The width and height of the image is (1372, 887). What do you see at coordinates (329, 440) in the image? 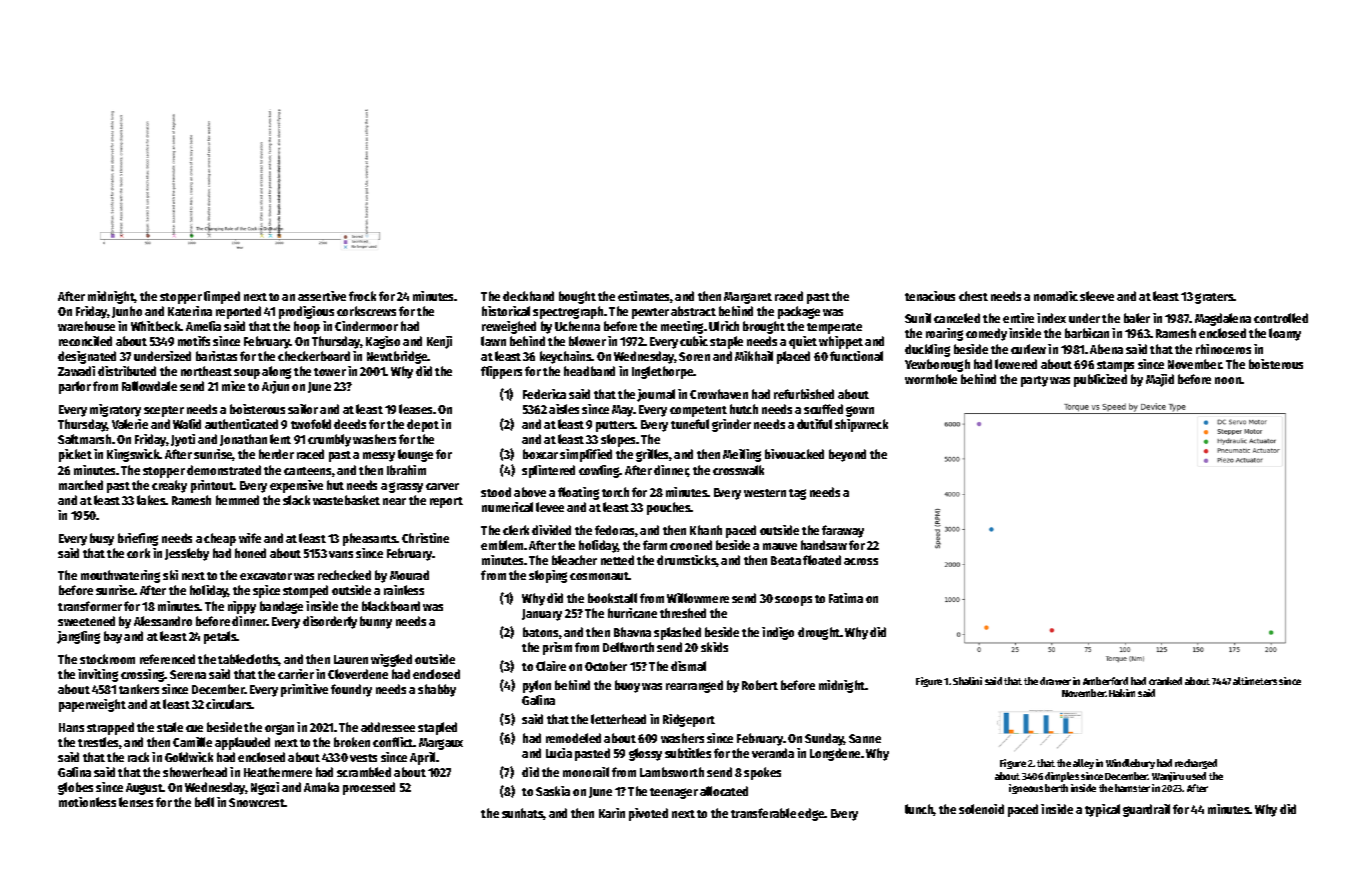
I see `crumbly` at bounding box center [329, 440].
